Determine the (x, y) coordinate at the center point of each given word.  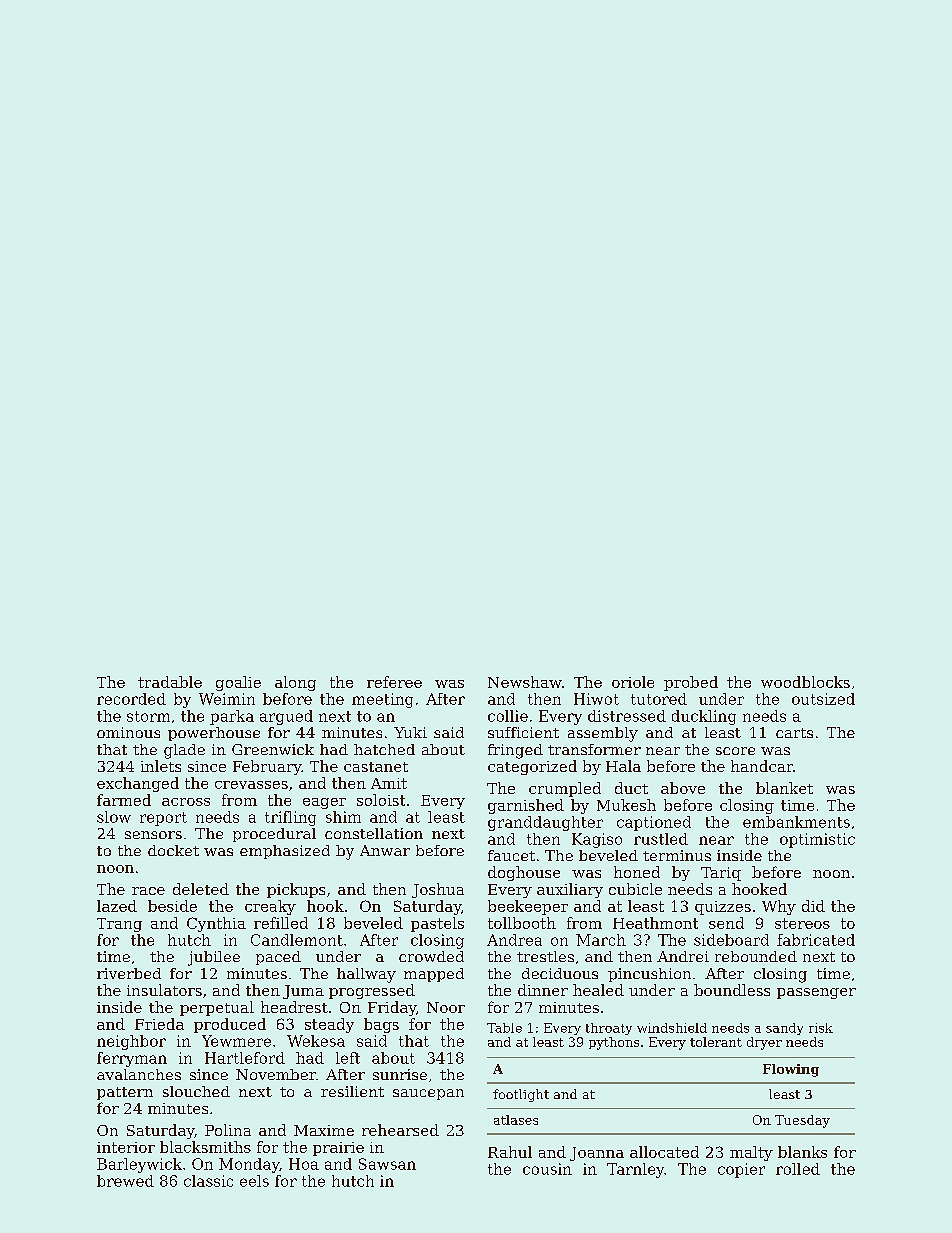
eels (254, 1181)
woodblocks (805, 682)
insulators (164, 990)
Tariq (721, 874)
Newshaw (525, 682)
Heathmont (655, 923)
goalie (238, 683)
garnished (526, 806)
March (601, 940)
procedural (274, 835)
